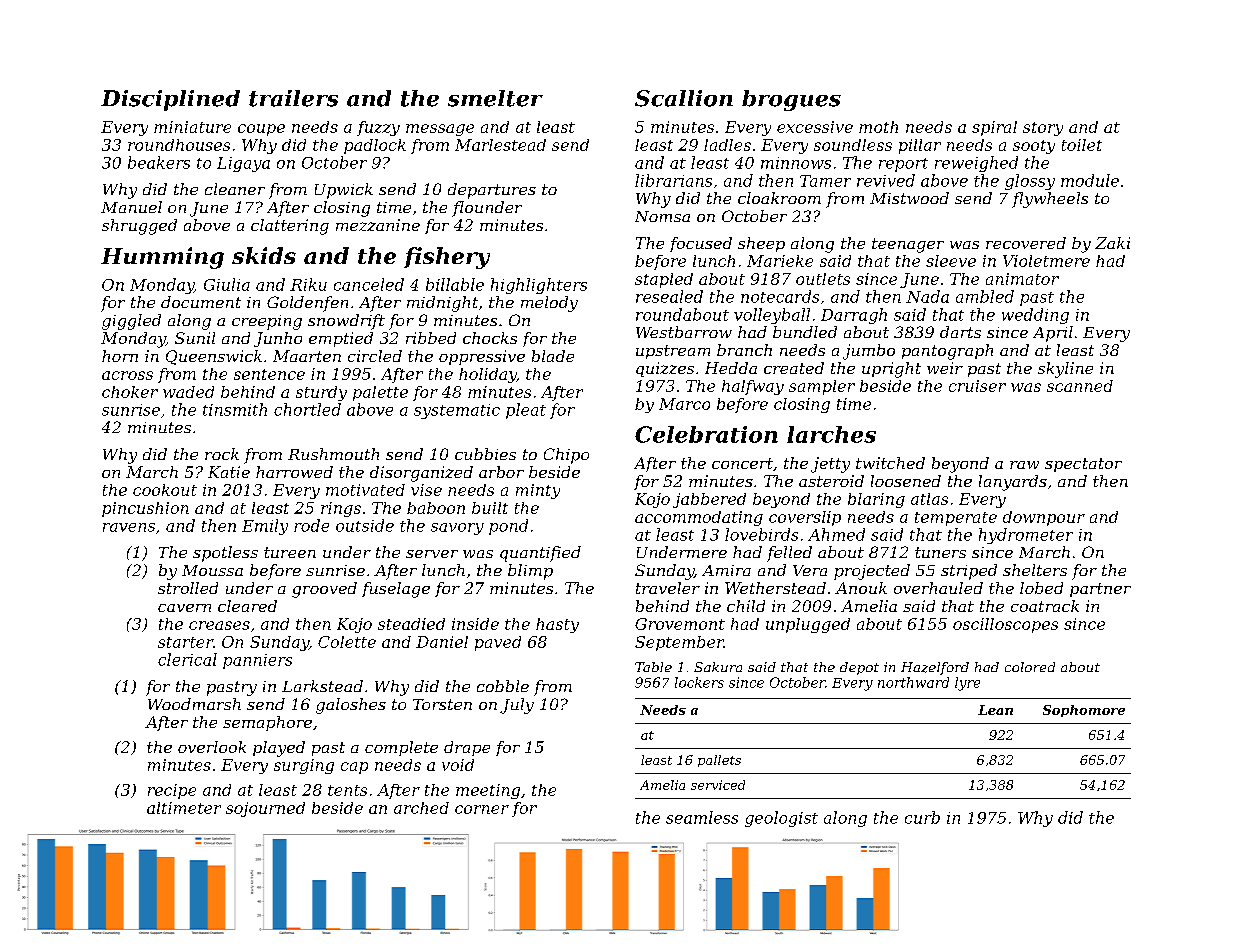 Image resolution: width=1233 pixels, height=952 pixels. I want to click on pincushion, so click(145, 509).
